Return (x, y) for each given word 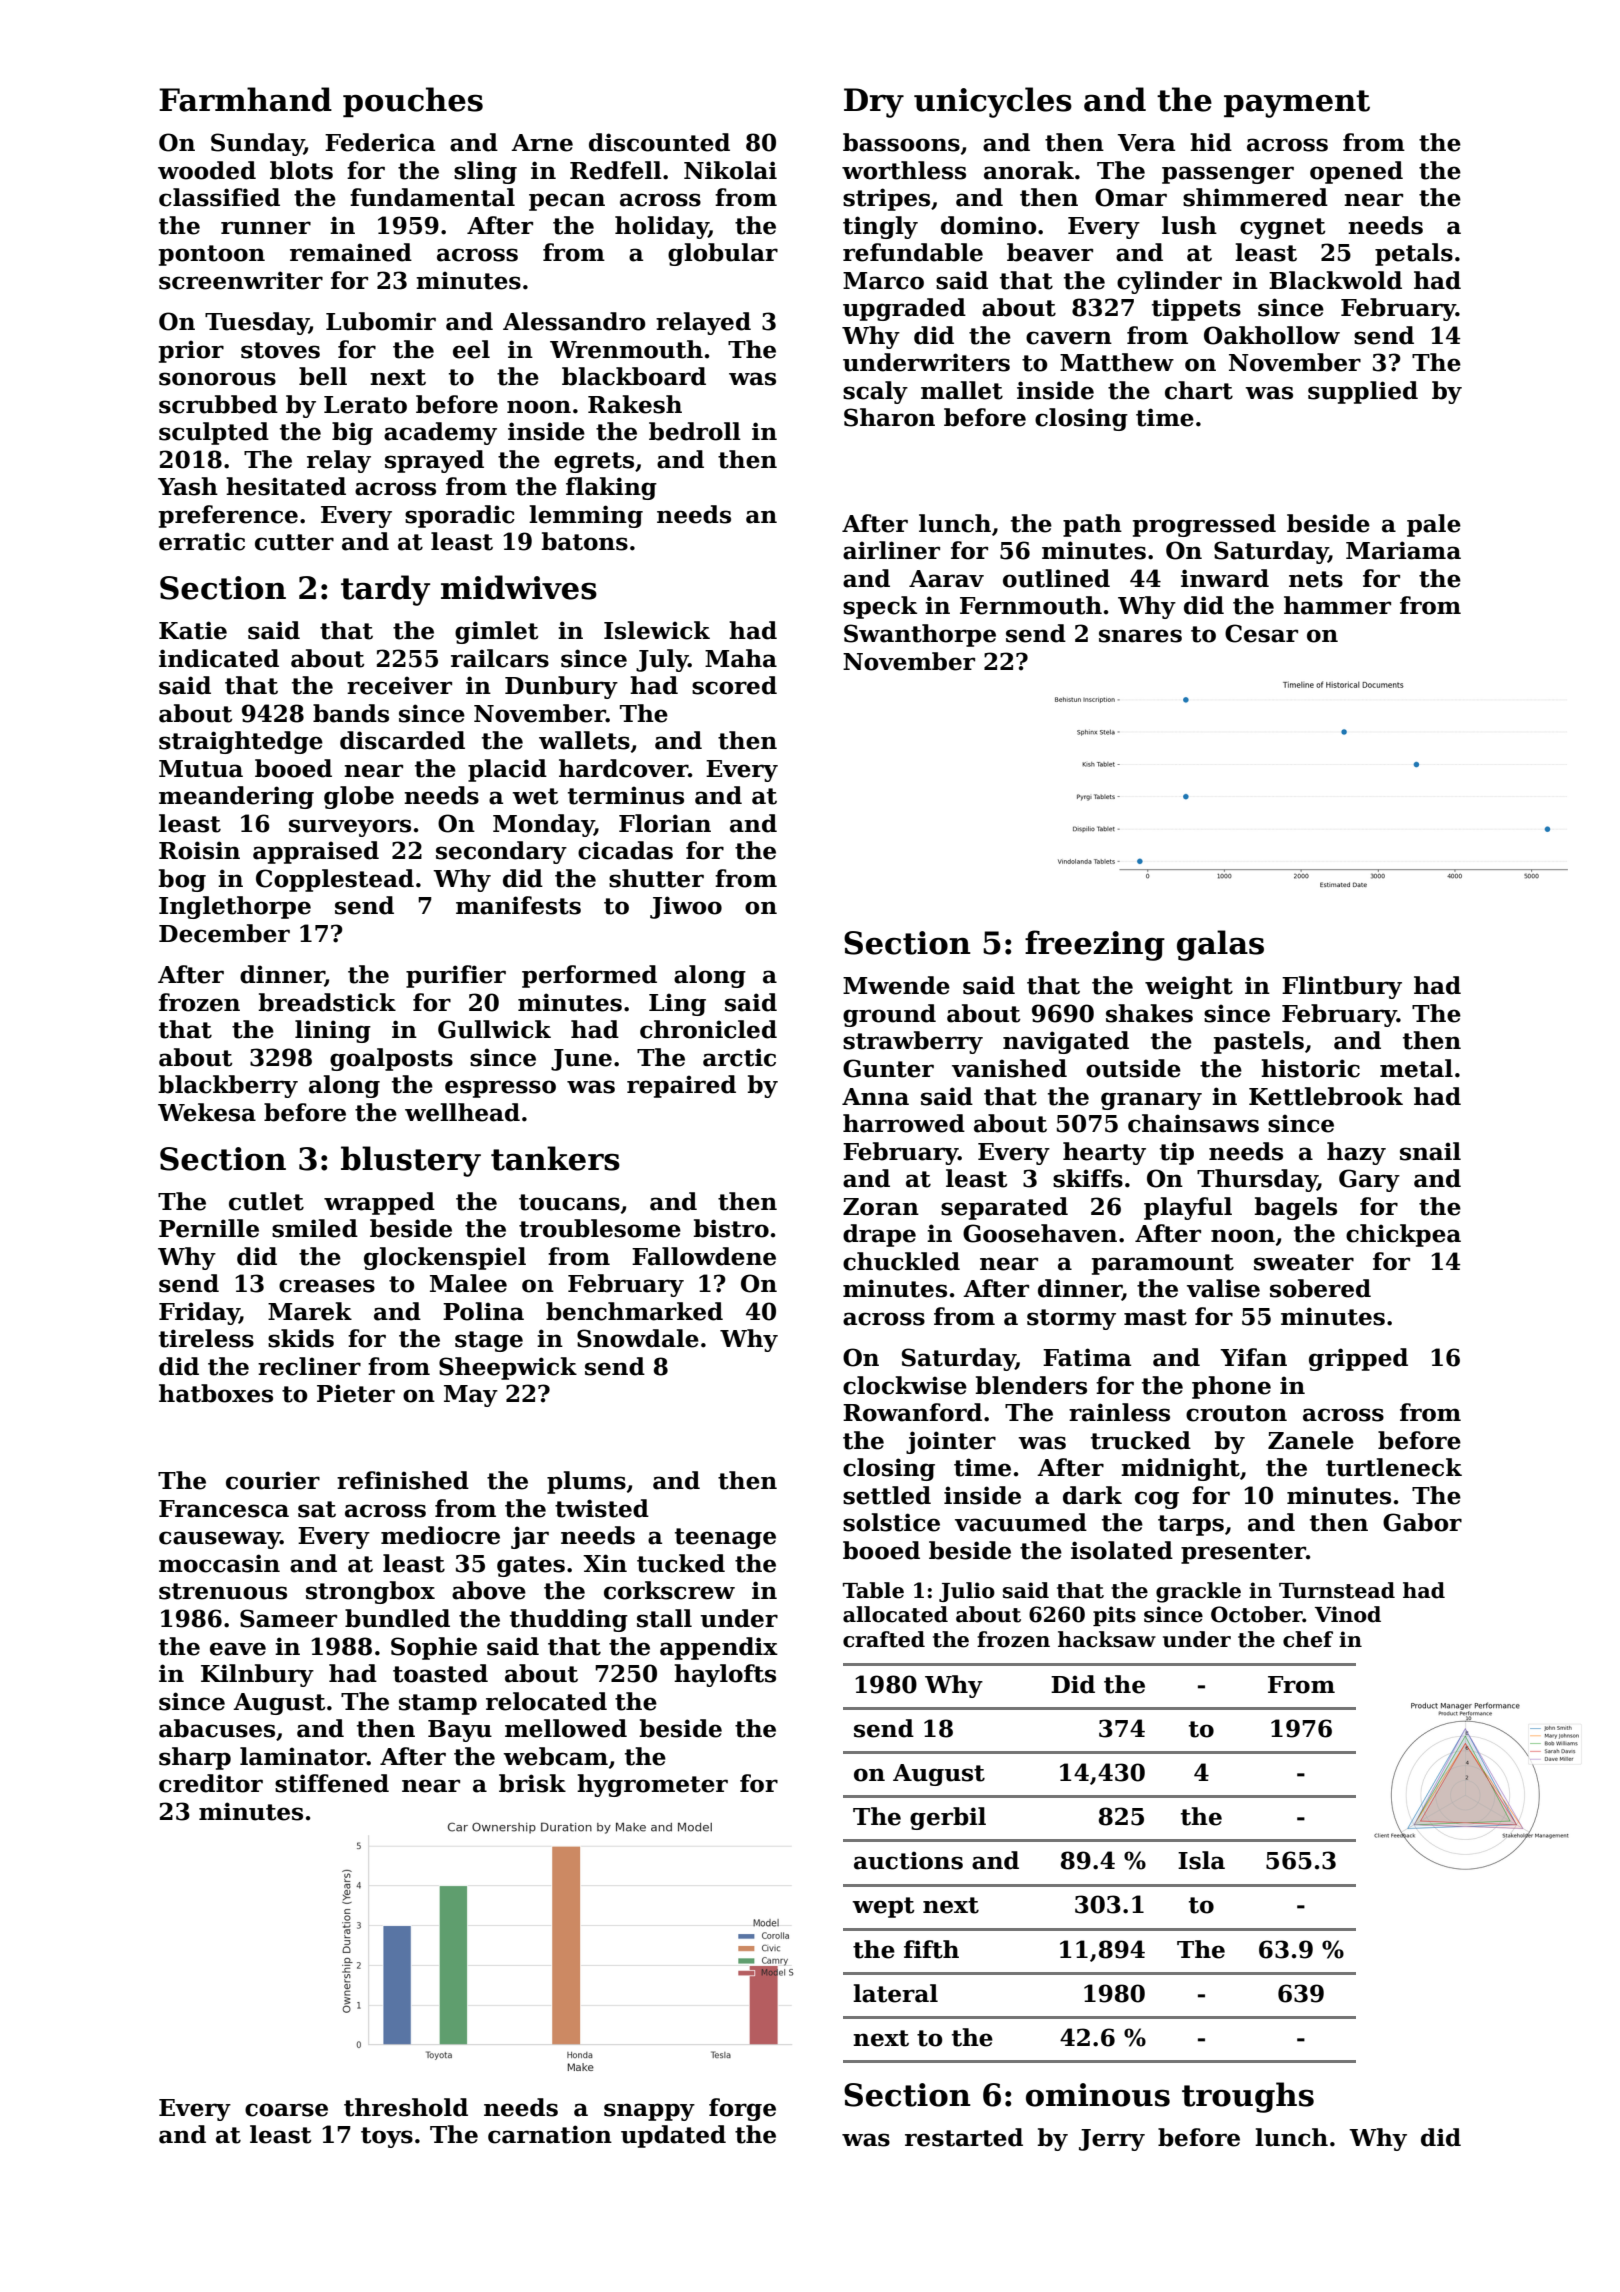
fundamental (432, 197)
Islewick (657, 630)
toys (387, 2137)
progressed (1204, 525)
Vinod (1348, 1614)
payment (1297, 104)
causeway (219, 1540)
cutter (294, 542)
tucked (681, 1563)
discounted (659, 142)
